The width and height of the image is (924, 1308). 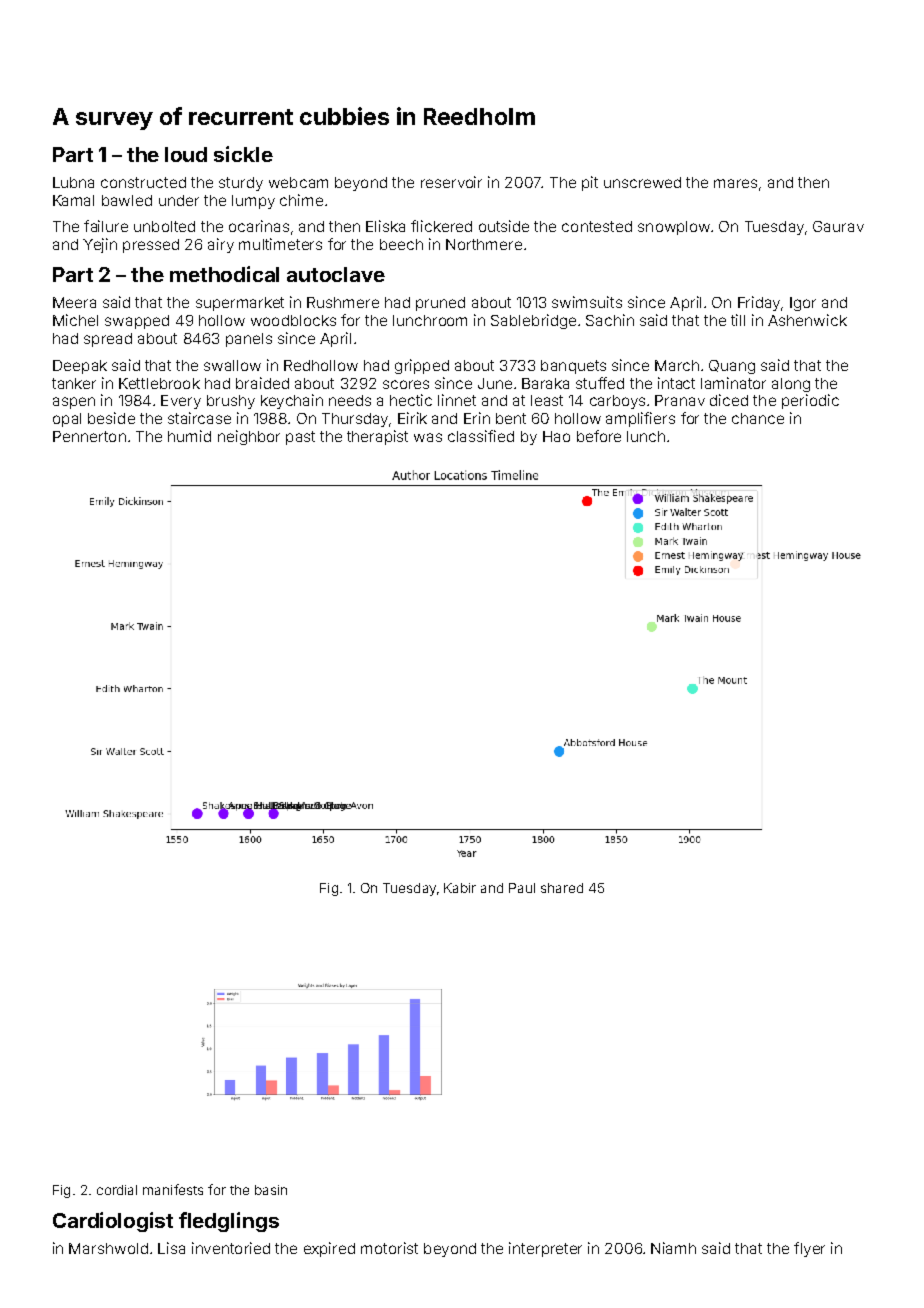 What do you see at coordinates (231, 1248) in the image?
I see `inventoried` at bounding box center [231, 1248].
